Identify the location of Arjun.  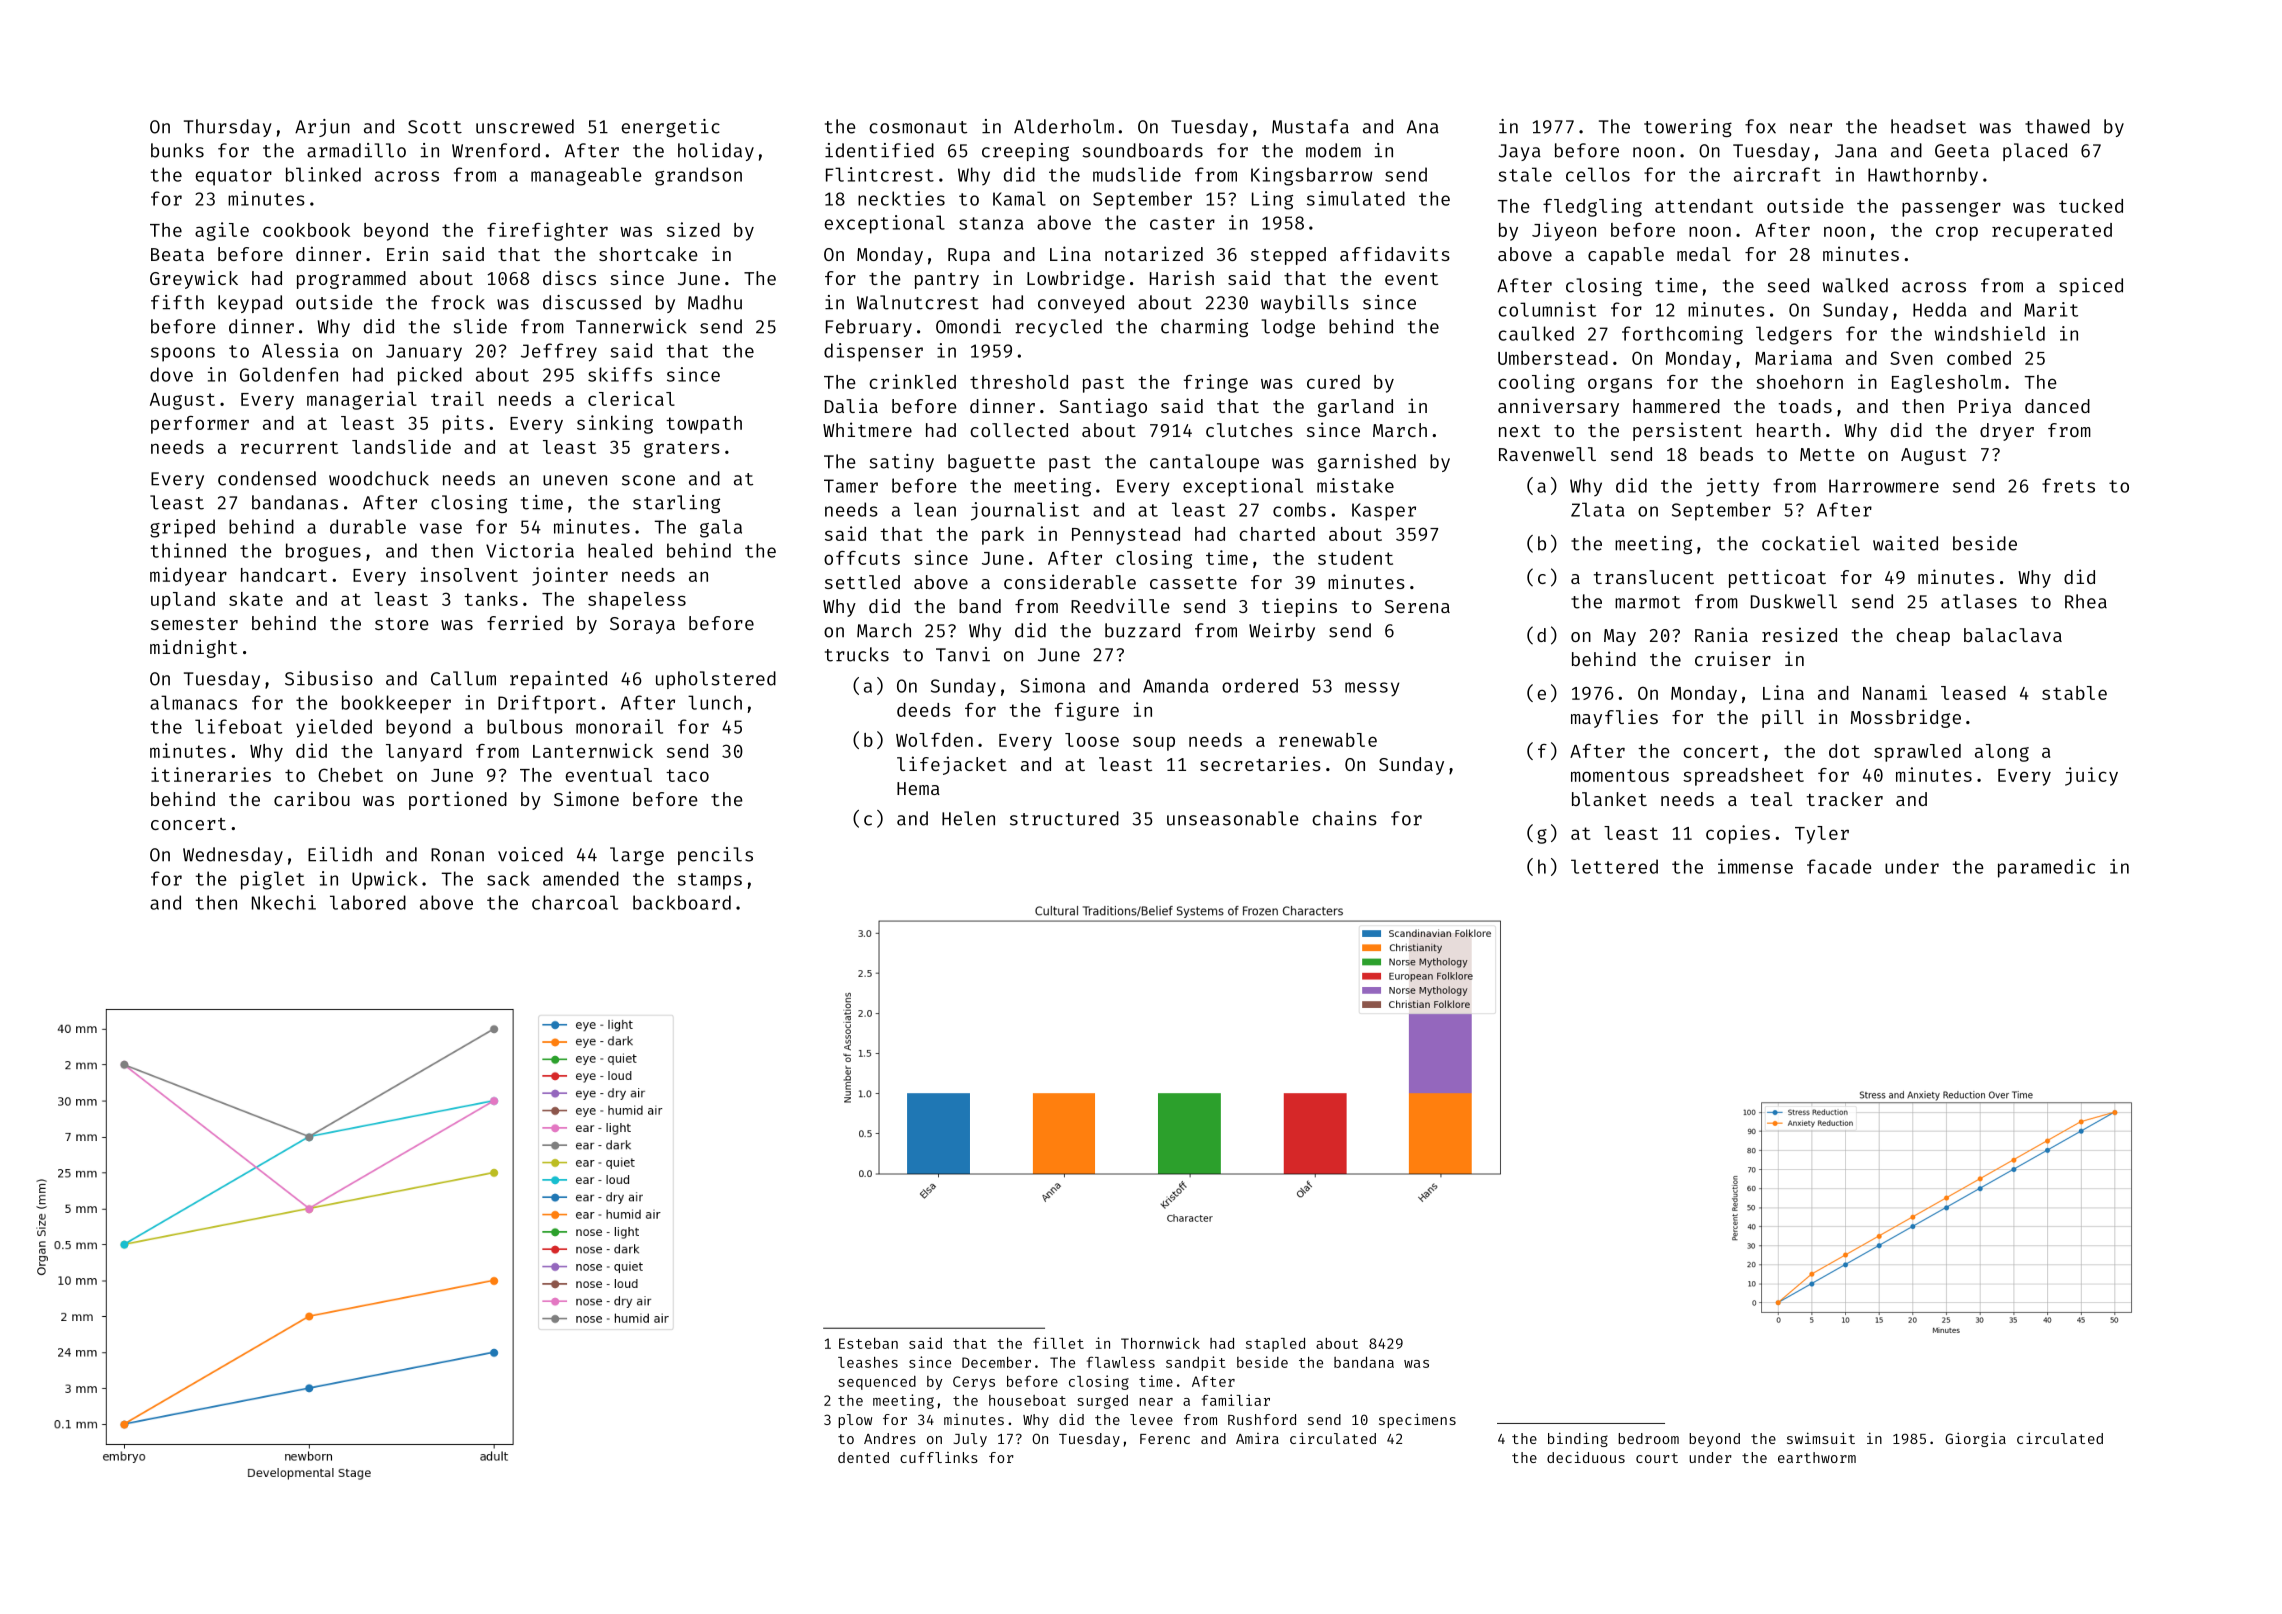
(322, 128).
